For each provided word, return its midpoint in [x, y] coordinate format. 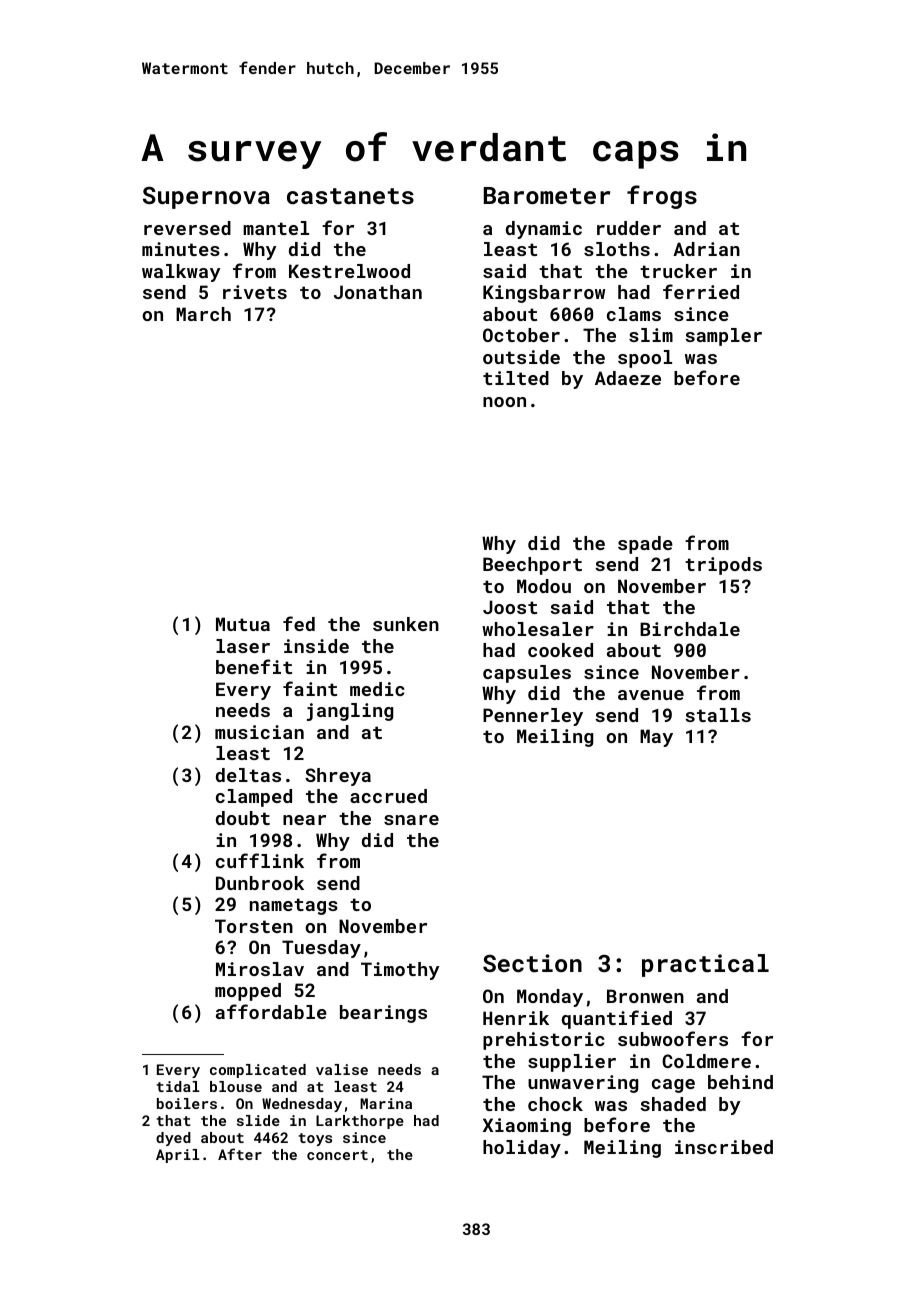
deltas [248, 775]
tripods [723, 566]
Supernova [206, 198]
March [203, 314]
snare [411, 820]
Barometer [547, 195]
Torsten [254, 926]
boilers [187, 1103]
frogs [662, 197]
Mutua [243, 624]
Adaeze [628, 378]
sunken [406, 624]
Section [532, 963]
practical [705, 965]
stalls [718, 715]
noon [504, 402]
